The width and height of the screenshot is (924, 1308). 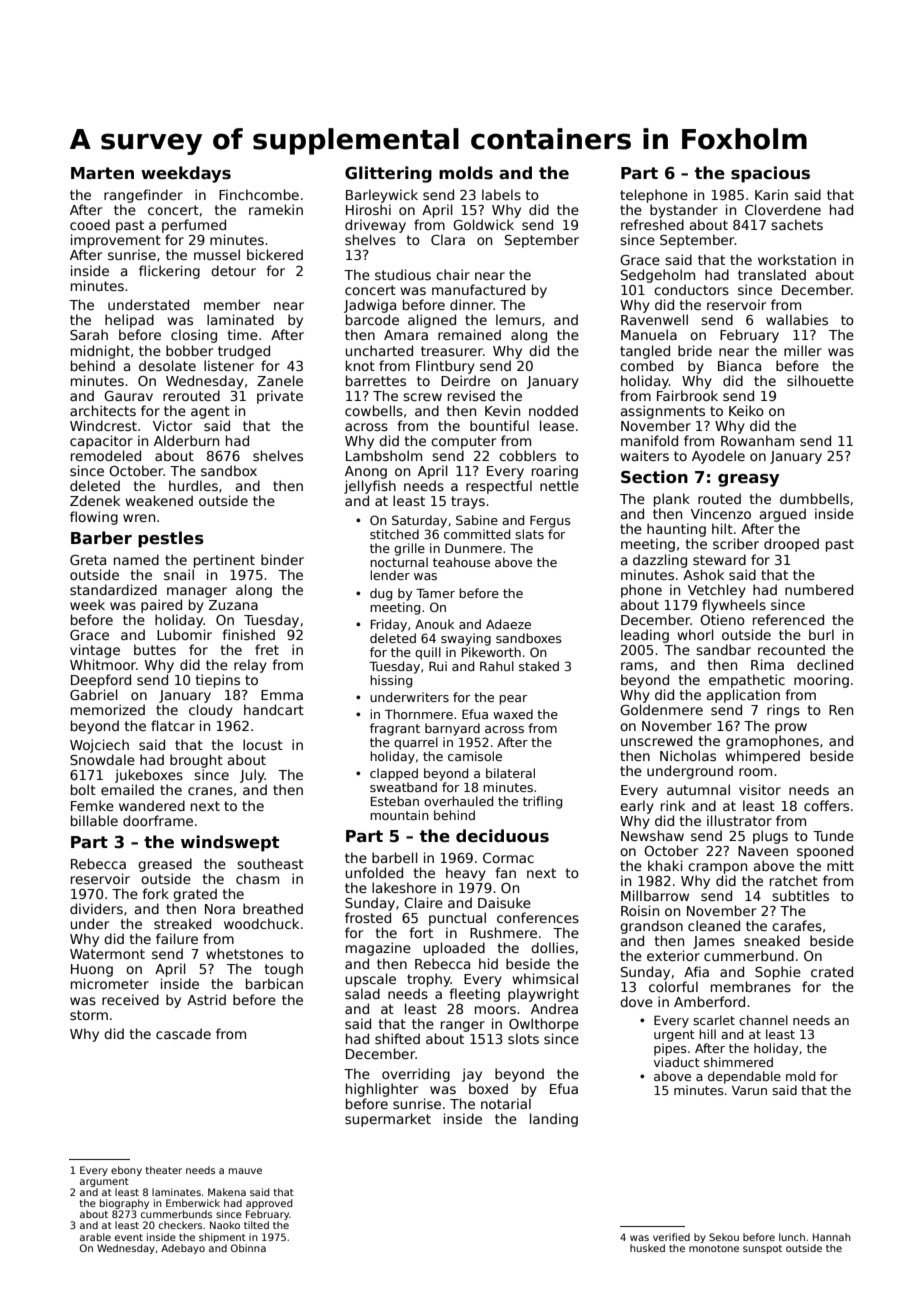 I want to click on refreshed, so click(x=652, y=224).
